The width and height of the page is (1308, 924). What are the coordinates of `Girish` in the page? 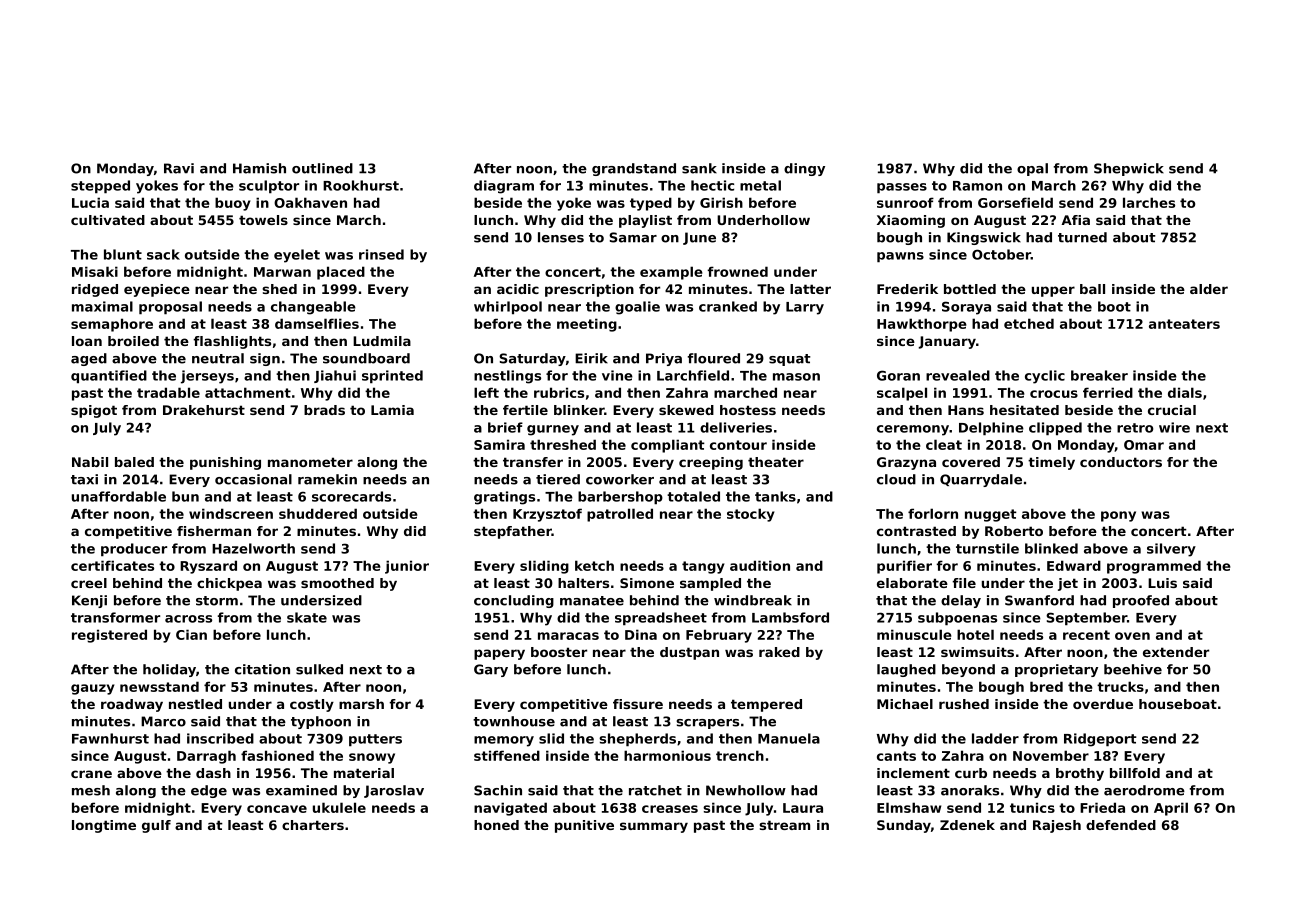 It's located at (721, 202).
